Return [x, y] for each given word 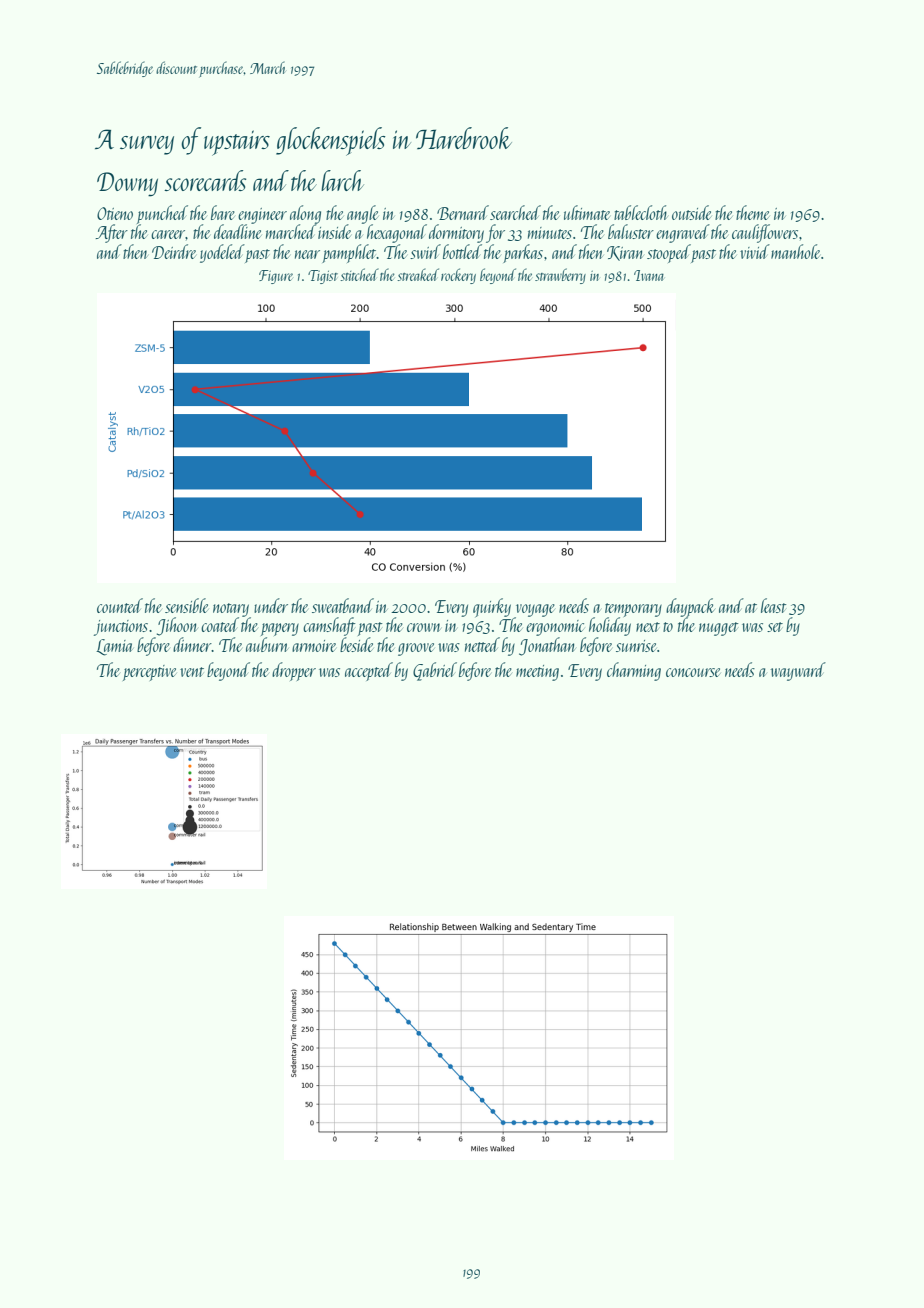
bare [223, 212]
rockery [458, 276]
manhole [795, 251]
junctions [121, 628]
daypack [690, 608]
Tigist [323, 277]
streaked [418, 274]
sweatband [343, 605]
